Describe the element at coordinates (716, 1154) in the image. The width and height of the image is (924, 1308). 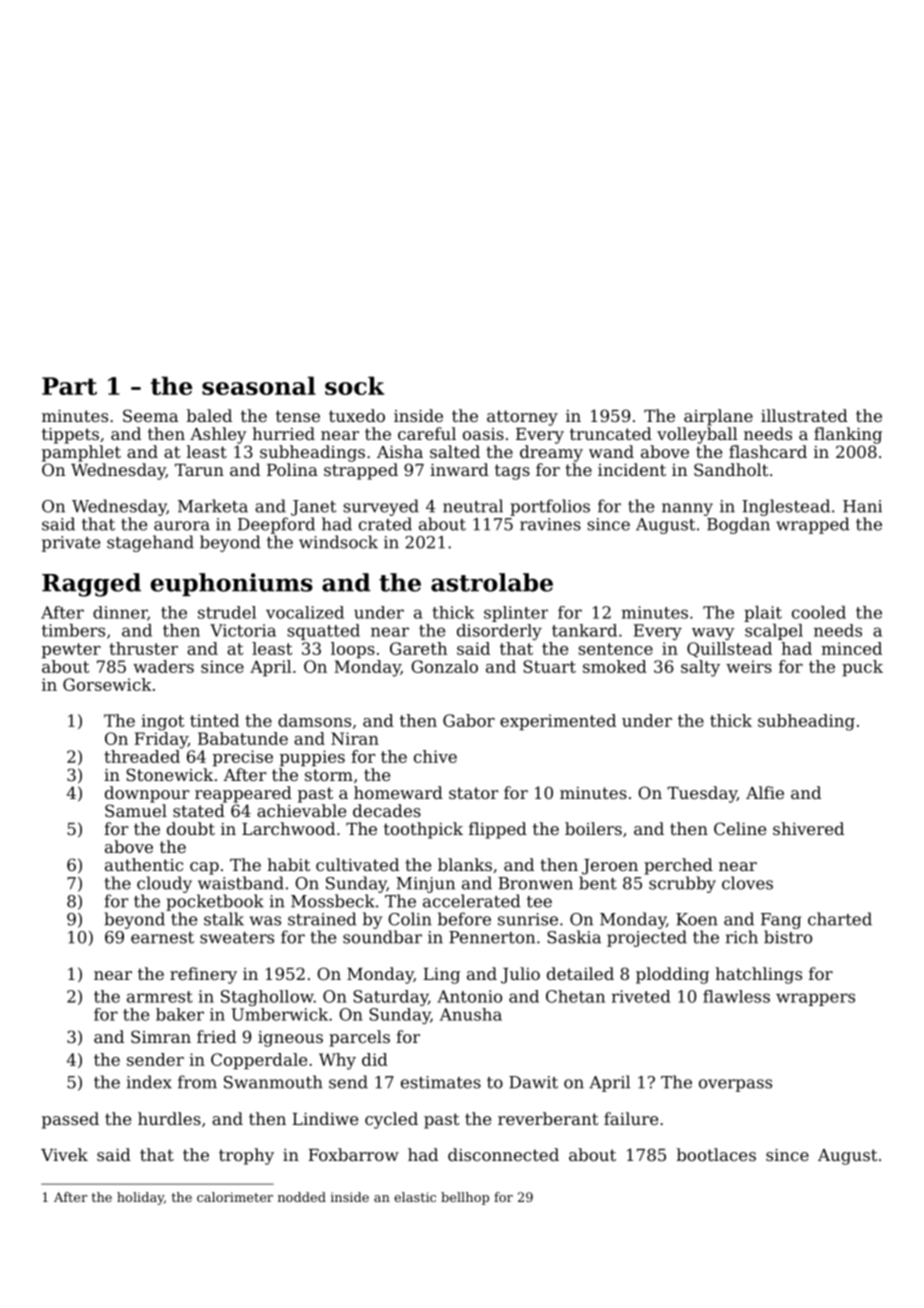
I see `bootlaces` at that location.
